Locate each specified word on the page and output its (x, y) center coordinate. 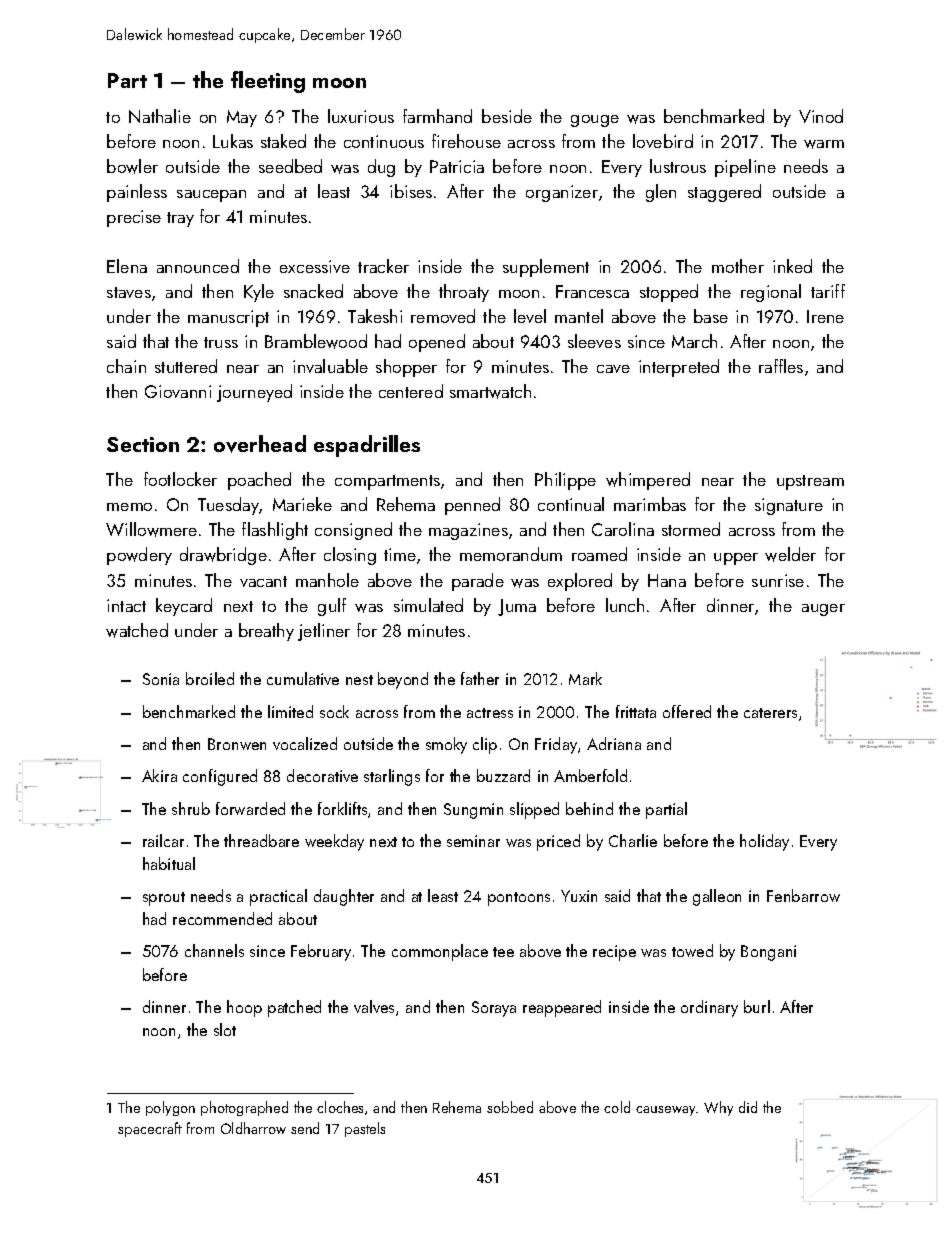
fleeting (268, 82)
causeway (665, 1111)
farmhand (437, 116)
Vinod (821, 116)
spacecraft (150, 1129)
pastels (365, 1129)
